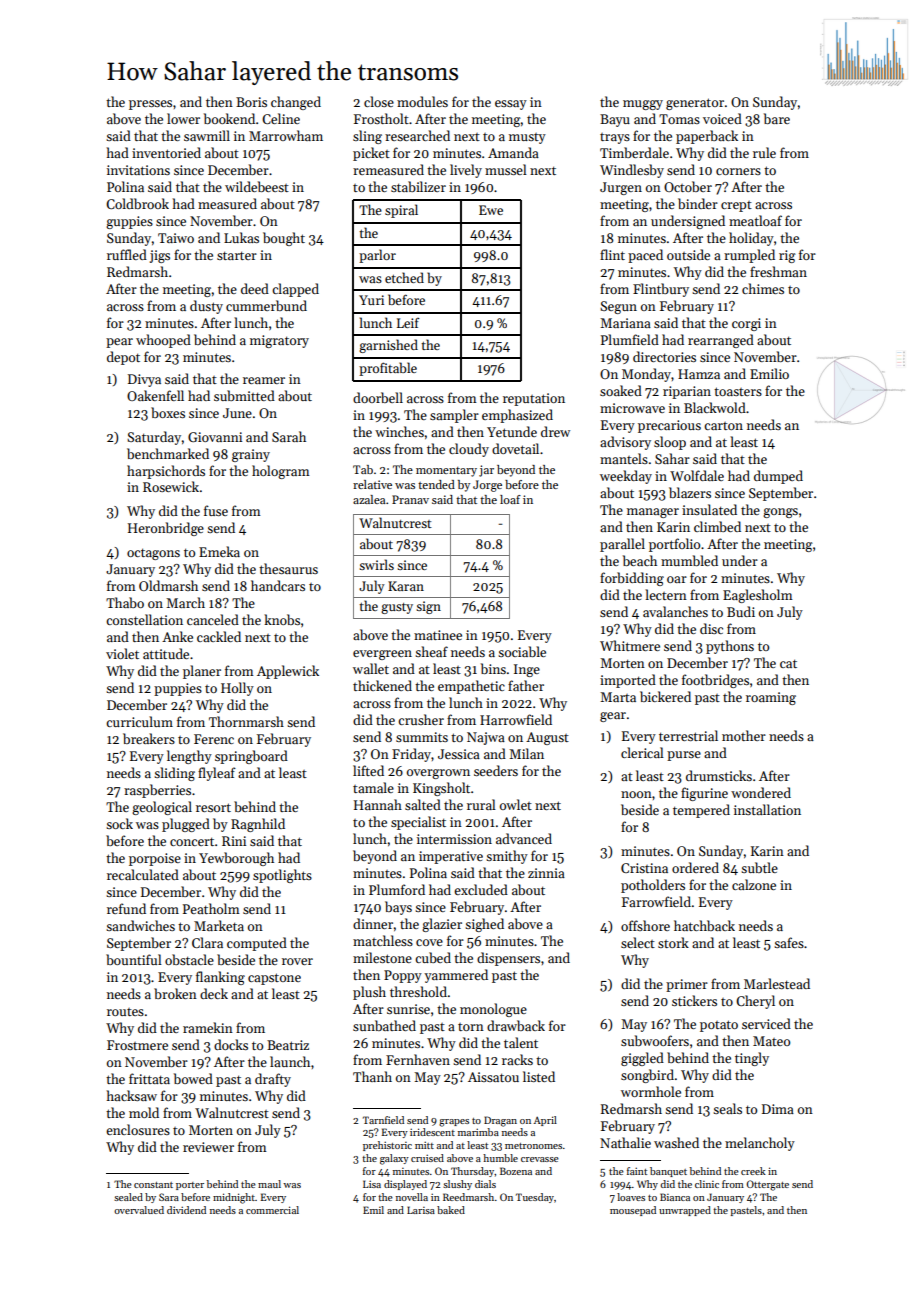 Image resolution: width=924 pixels, height=1308 pixels. I want to click on presses, so click(150, 105).
